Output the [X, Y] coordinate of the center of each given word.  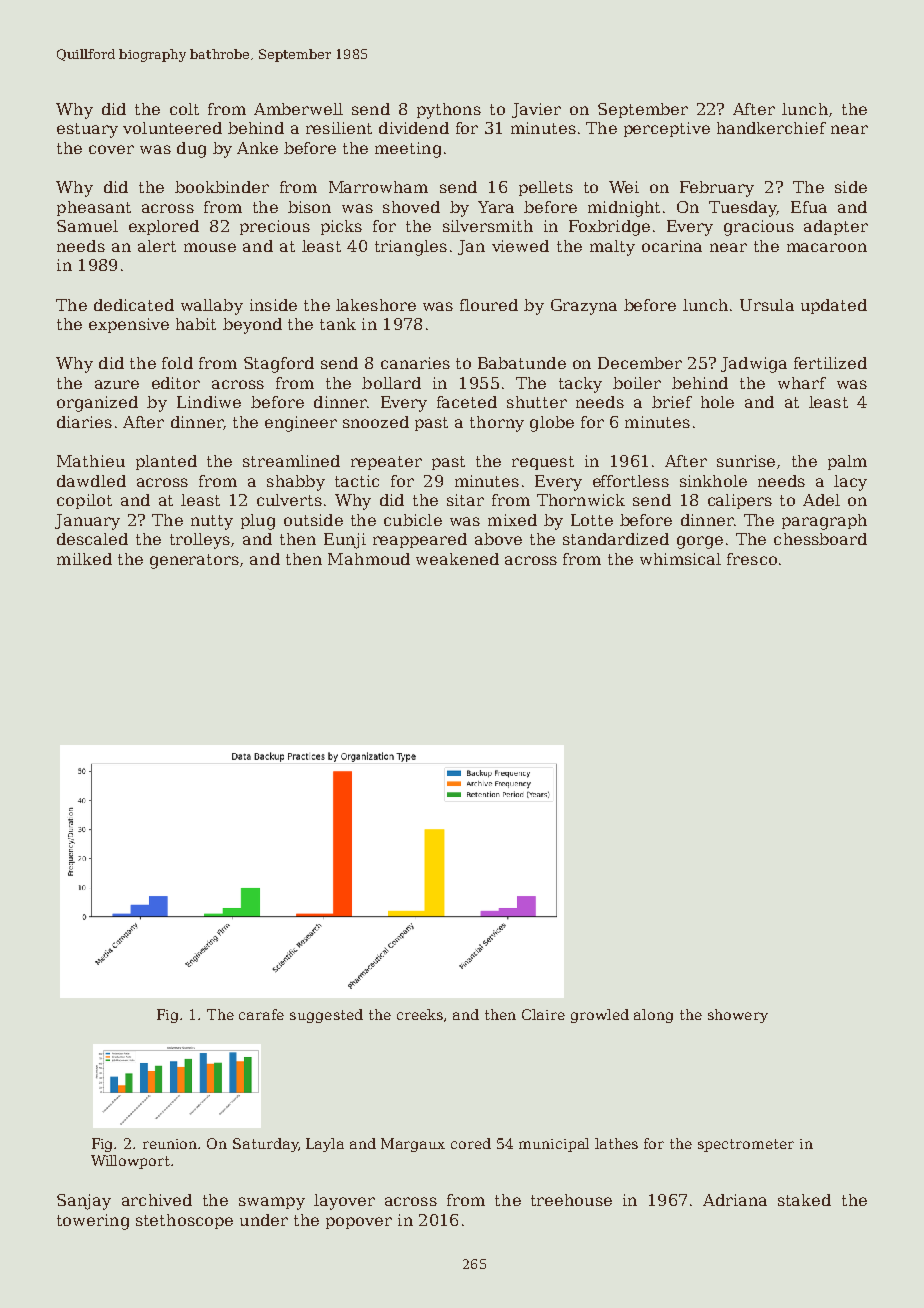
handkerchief [771, 128]
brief [672, 402]
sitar [465, 500]
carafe [261, 1014]
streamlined [291, 461]
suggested [326, 1016]
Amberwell [298, 109]
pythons [449, 111]
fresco [752, 559]
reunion [171, 1144]
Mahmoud [369, 559]
